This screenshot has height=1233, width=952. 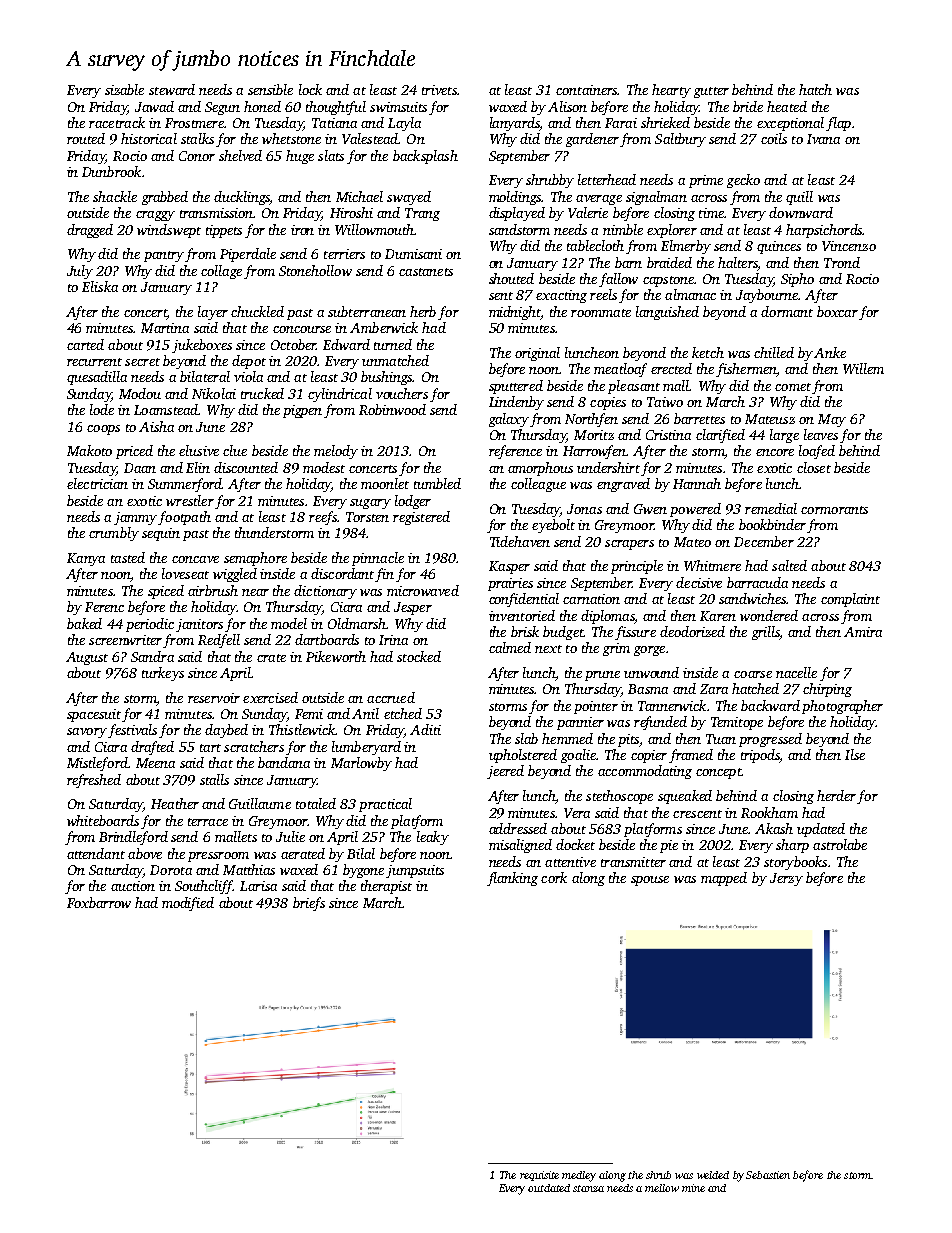 I want to click on screenwriter, so click(x=125, y=640).
